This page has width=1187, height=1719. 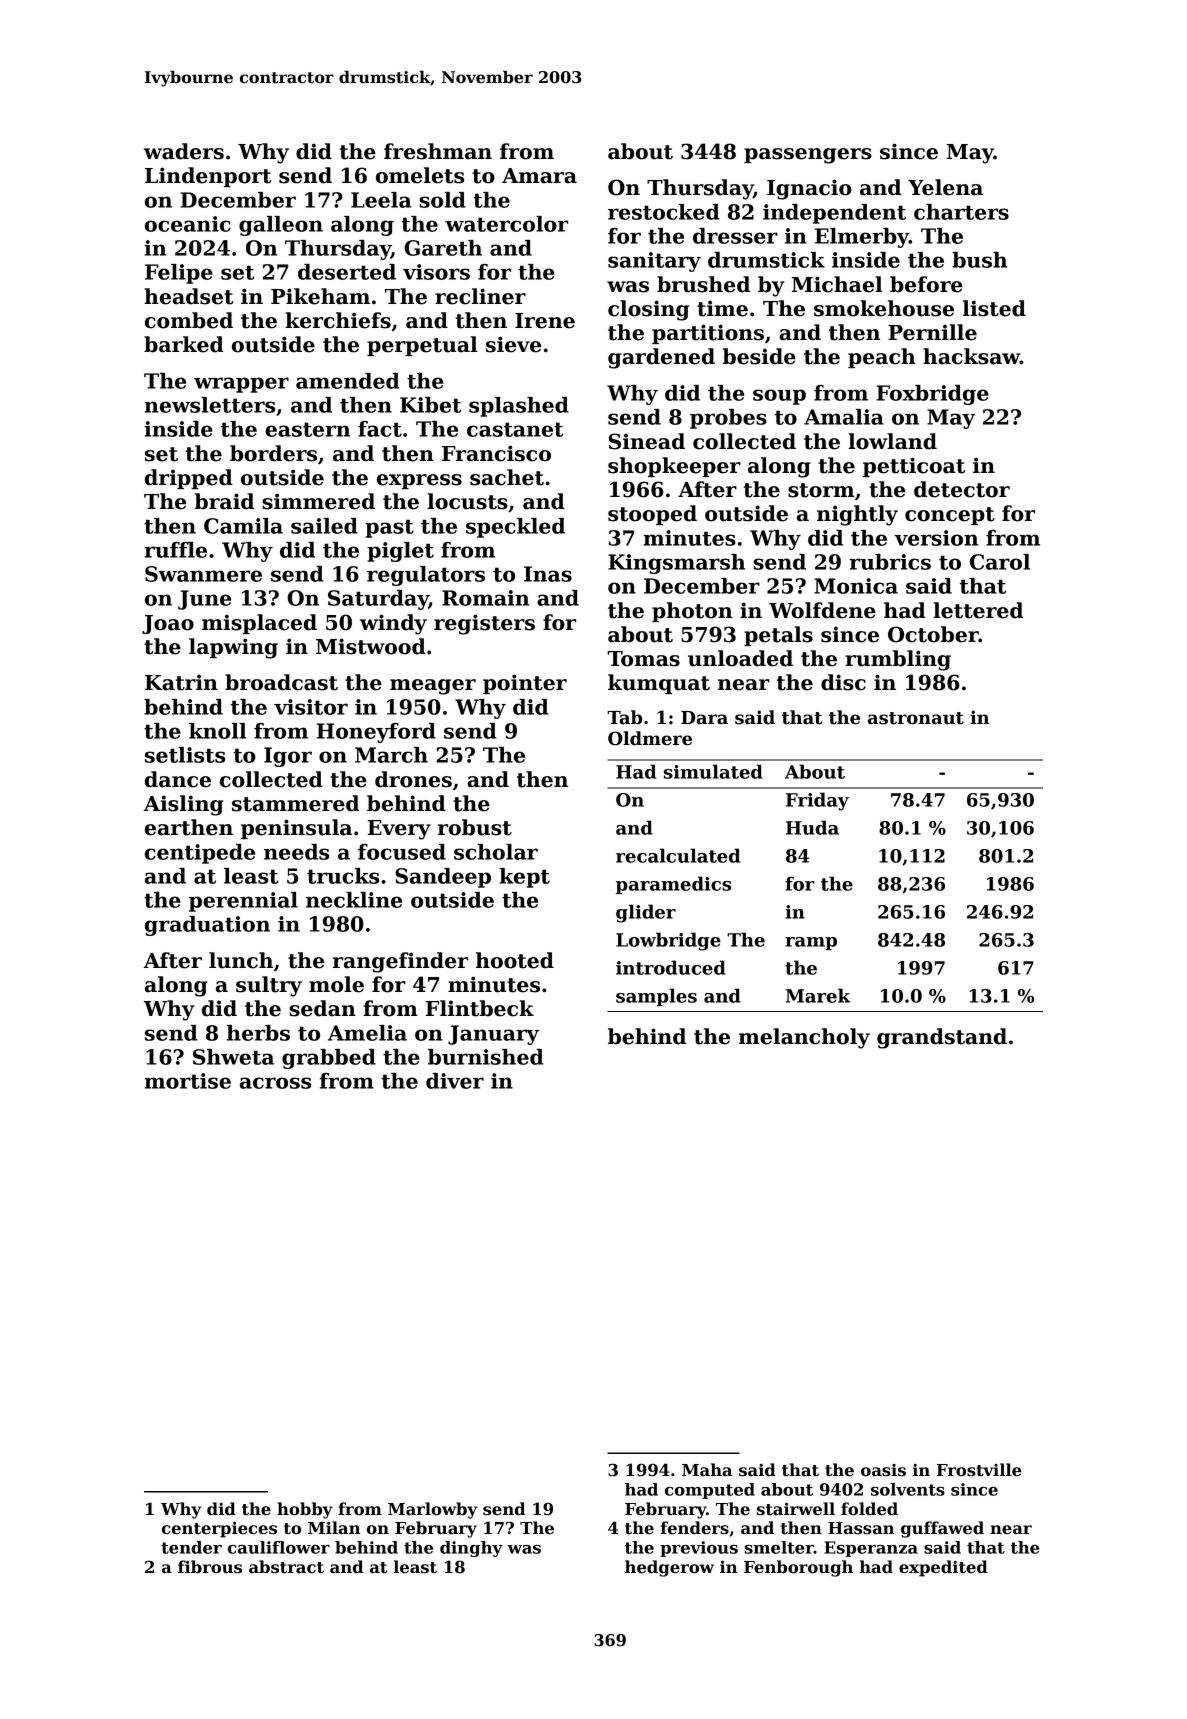 I want to click on expedited, so click(x=943, y=1568).
